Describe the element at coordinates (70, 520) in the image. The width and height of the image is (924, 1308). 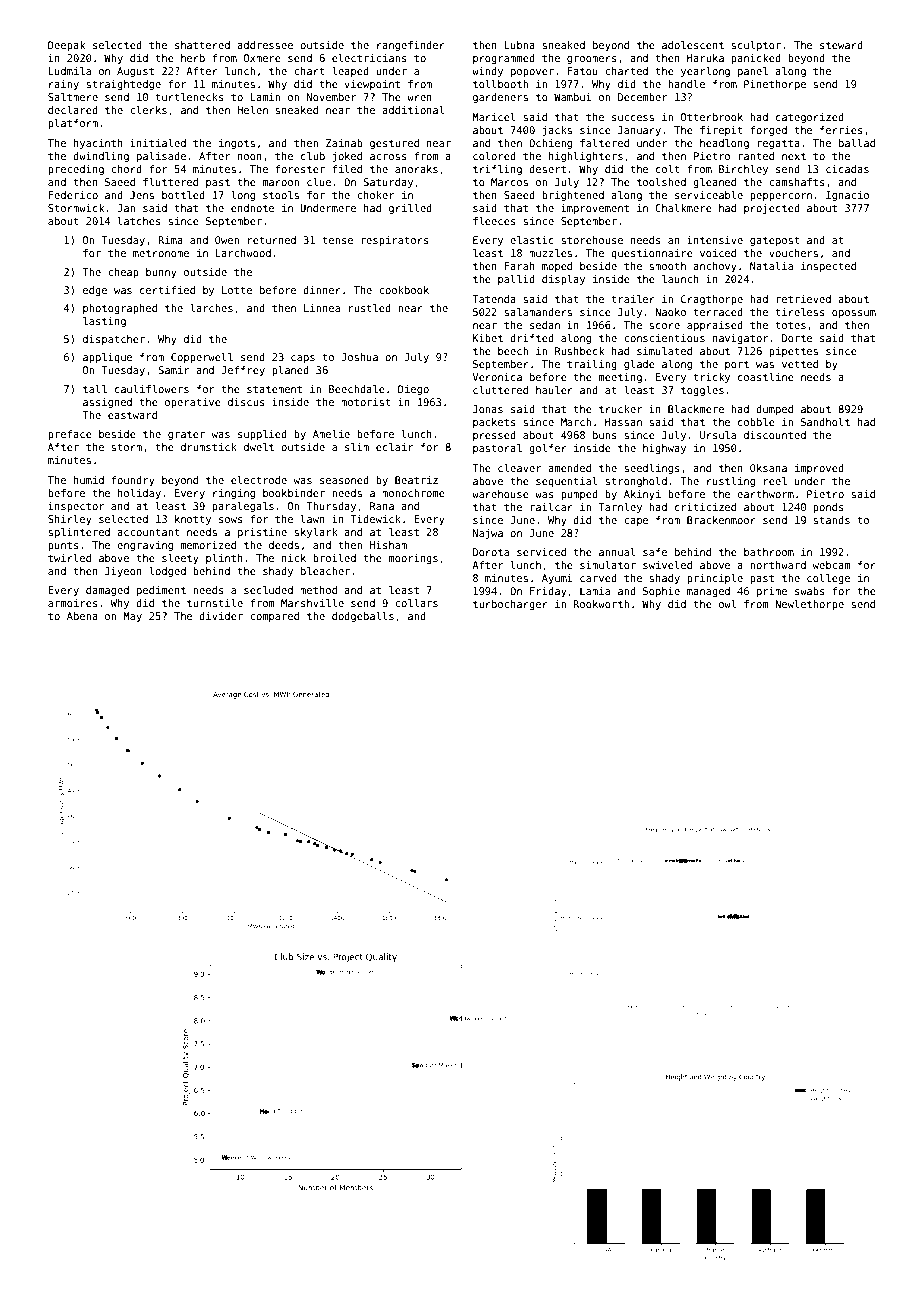
I see `Shirley` at that location.
